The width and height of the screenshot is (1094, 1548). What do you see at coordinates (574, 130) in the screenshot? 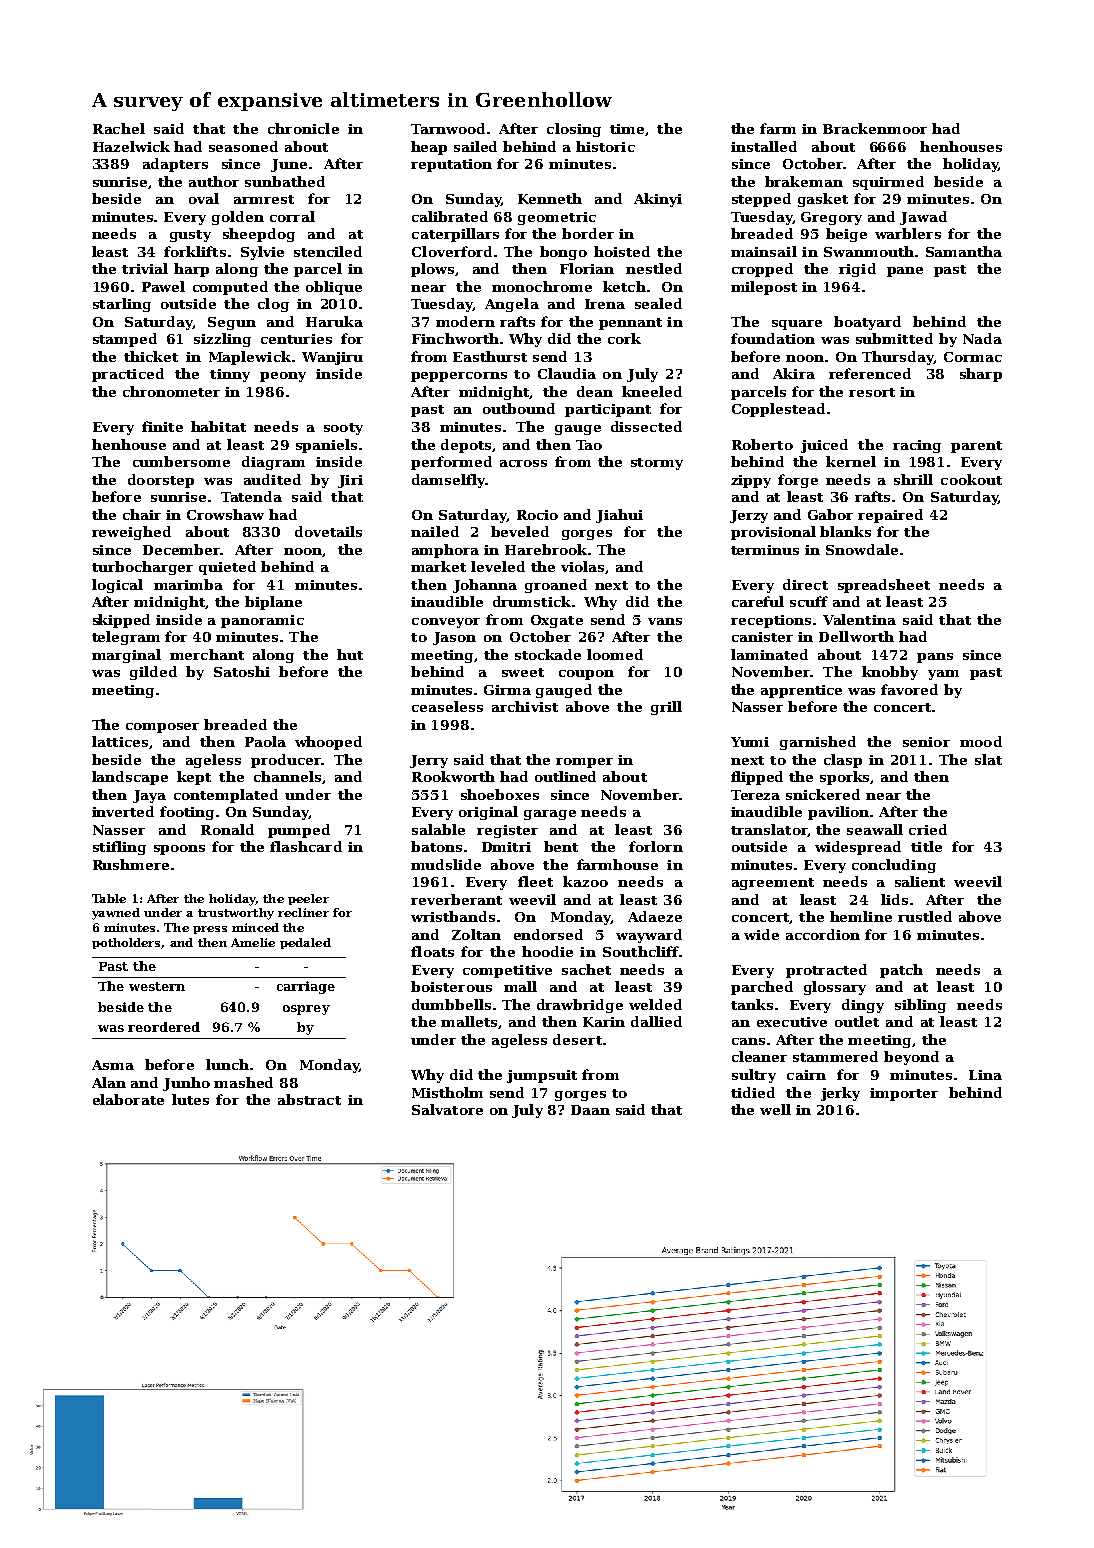
I see `closing` at bounding box center [574, 130].
